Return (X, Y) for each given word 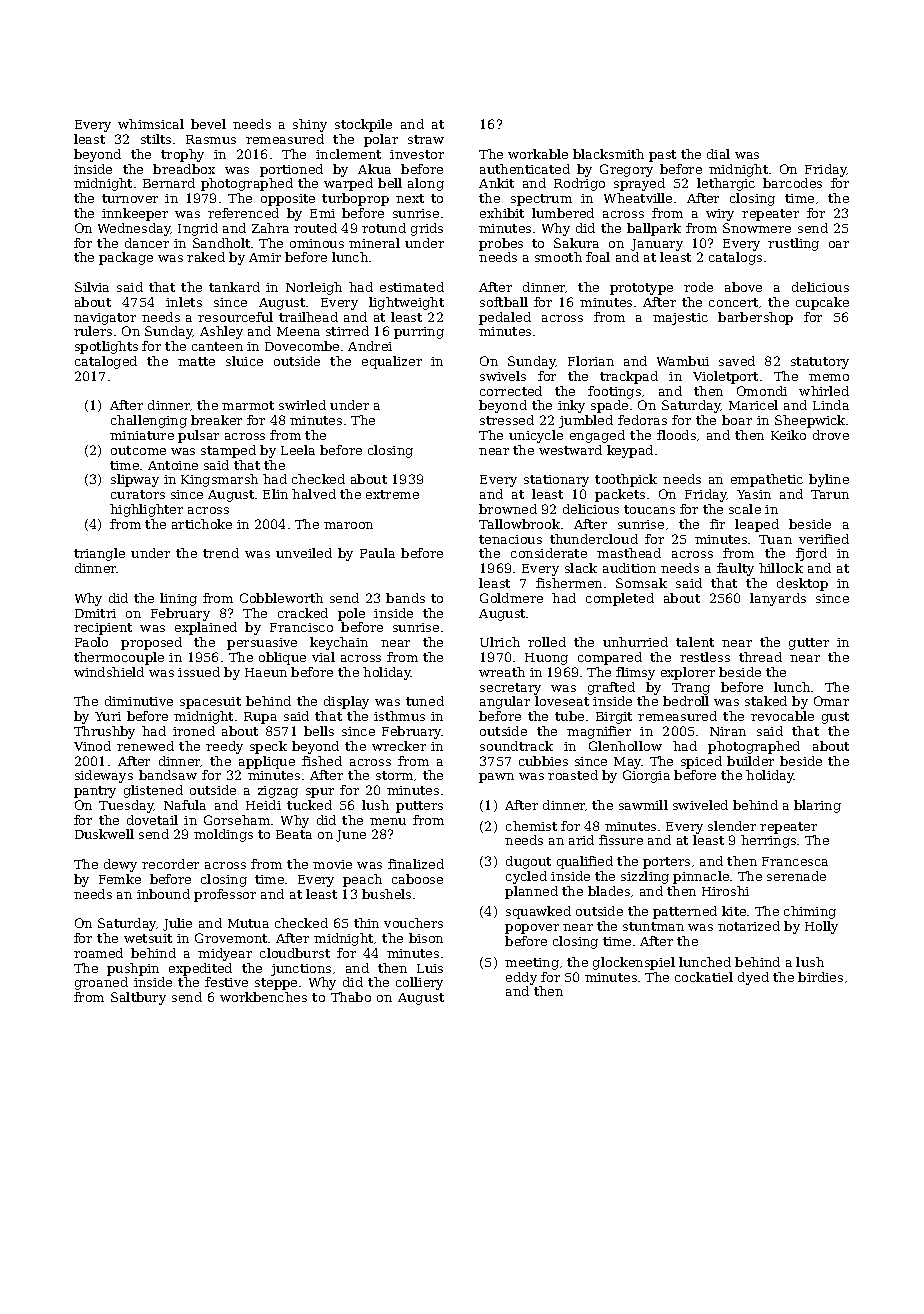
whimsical (151, 124)
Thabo (351, 997)
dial (718, 154)
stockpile (363, 125)
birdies (820, 977)
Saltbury (138, 998)
